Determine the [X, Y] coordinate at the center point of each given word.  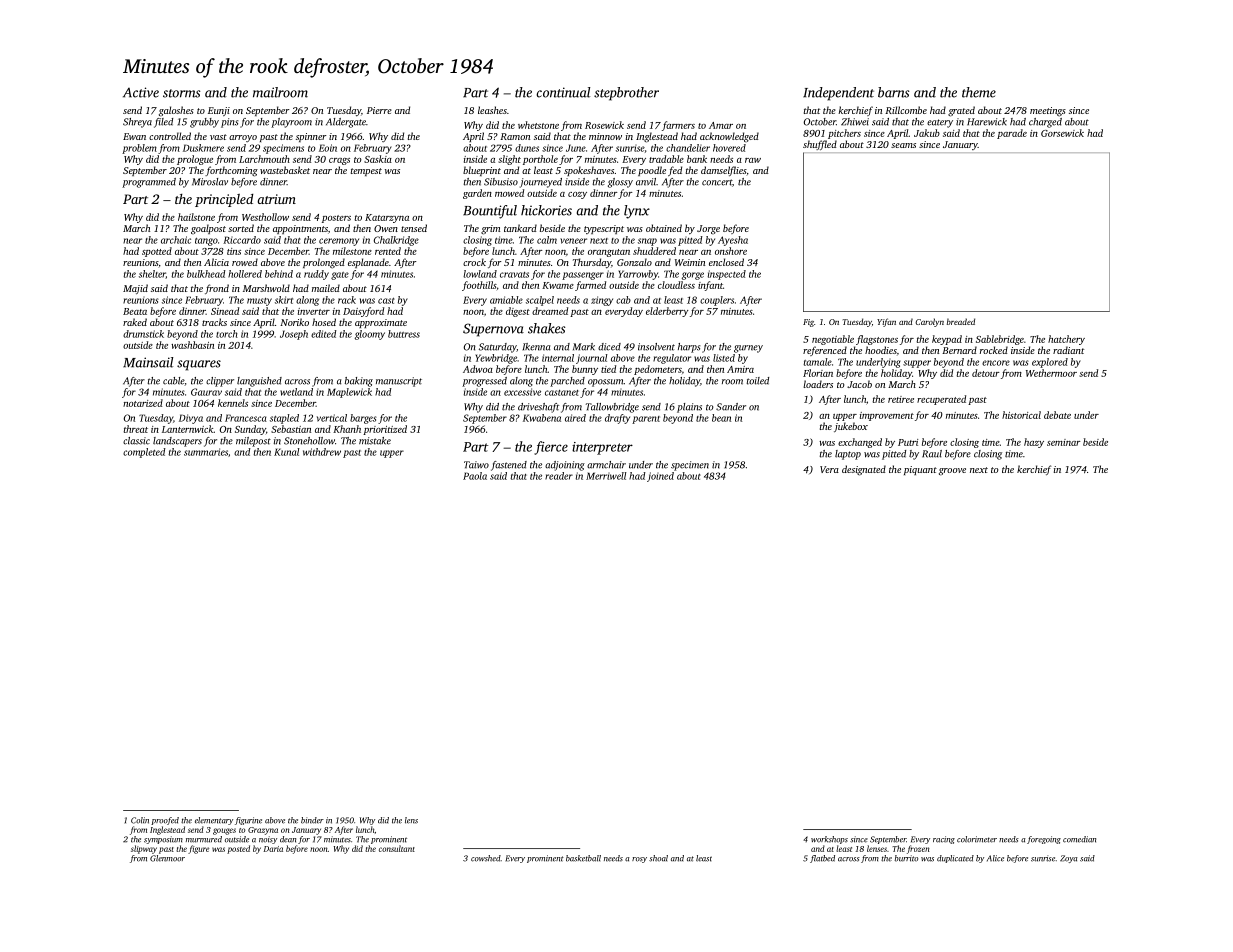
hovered [729, 148]
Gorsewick [1062, 133]
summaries [206, 452]
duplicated [955, 859]
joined [660, 477]
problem [139, 149]
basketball [583, 858]
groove [952, 472]
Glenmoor [167, 858]
